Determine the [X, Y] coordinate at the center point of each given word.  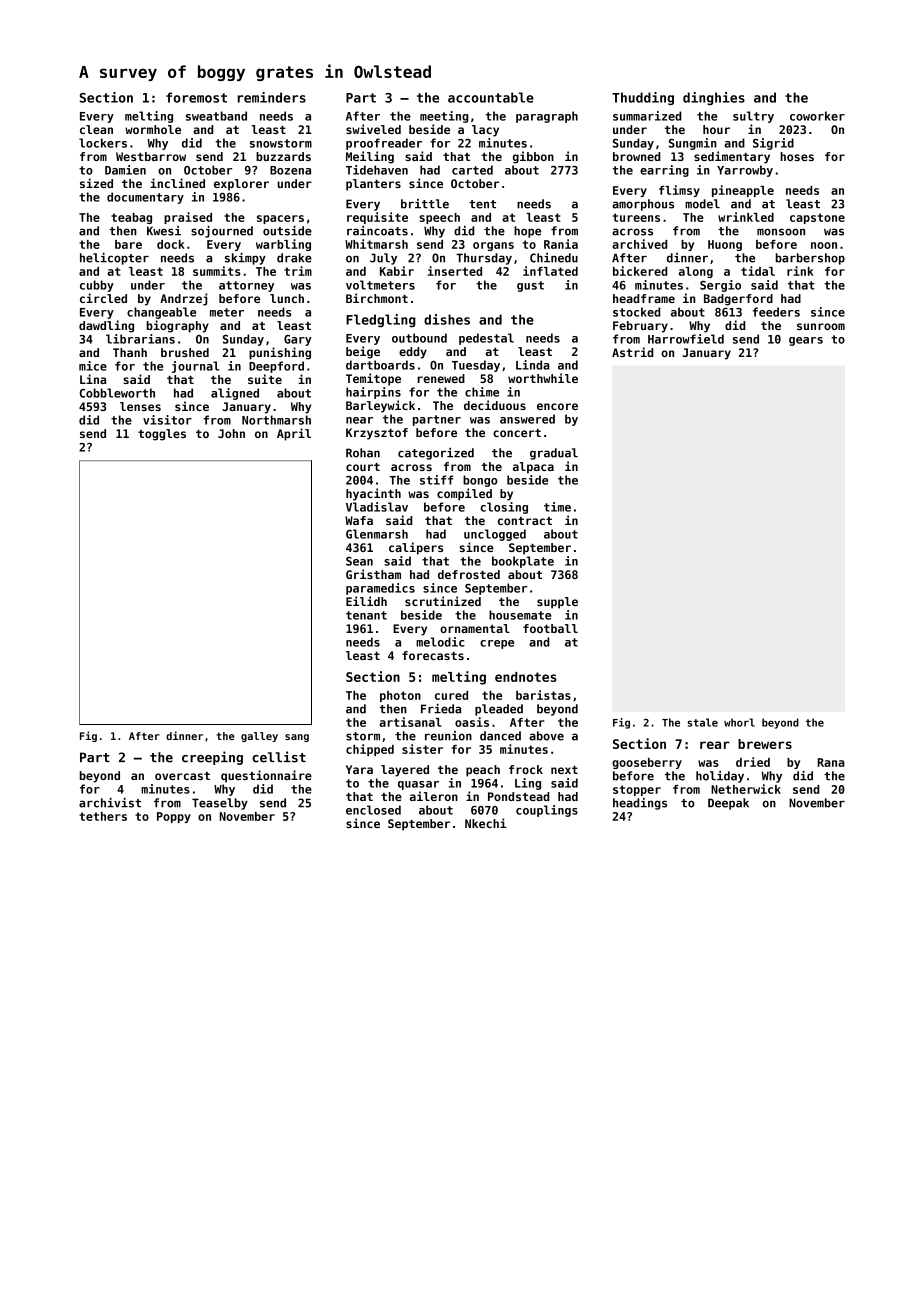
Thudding [643, 98]
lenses [140, 406]
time [557, 507]
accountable [491, 97]
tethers [103, 816]
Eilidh [366, 601]
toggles [162, 435]
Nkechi [486, 823]
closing [504, 508]
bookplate [523, 562]
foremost [196, 97]
